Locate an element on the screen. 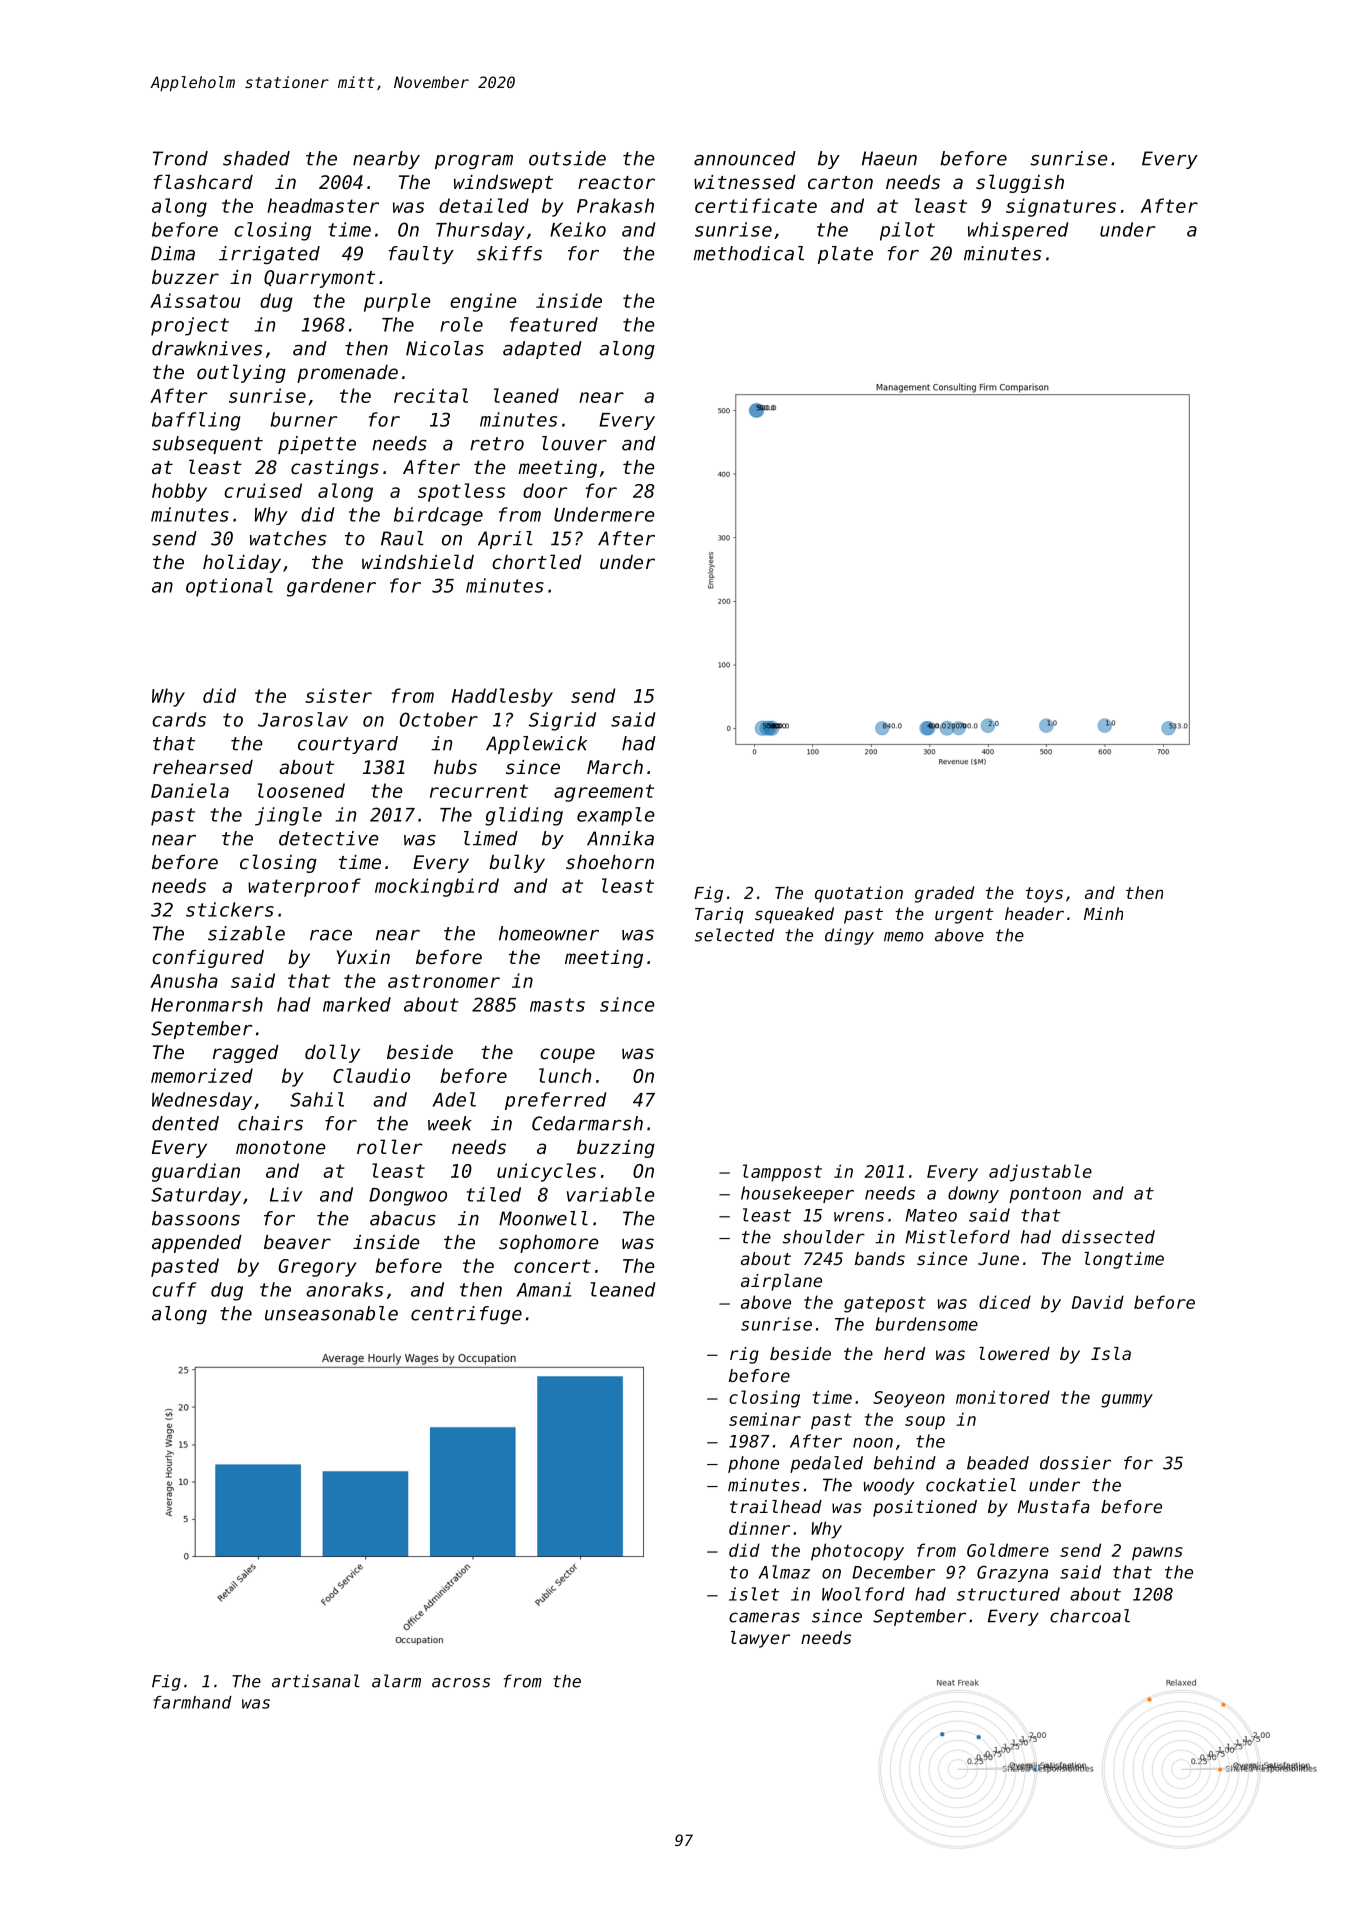 Image resolution: width=1349 pixels, height=1908 pixels. unseasonable is located at coordinates (331, 1313).
